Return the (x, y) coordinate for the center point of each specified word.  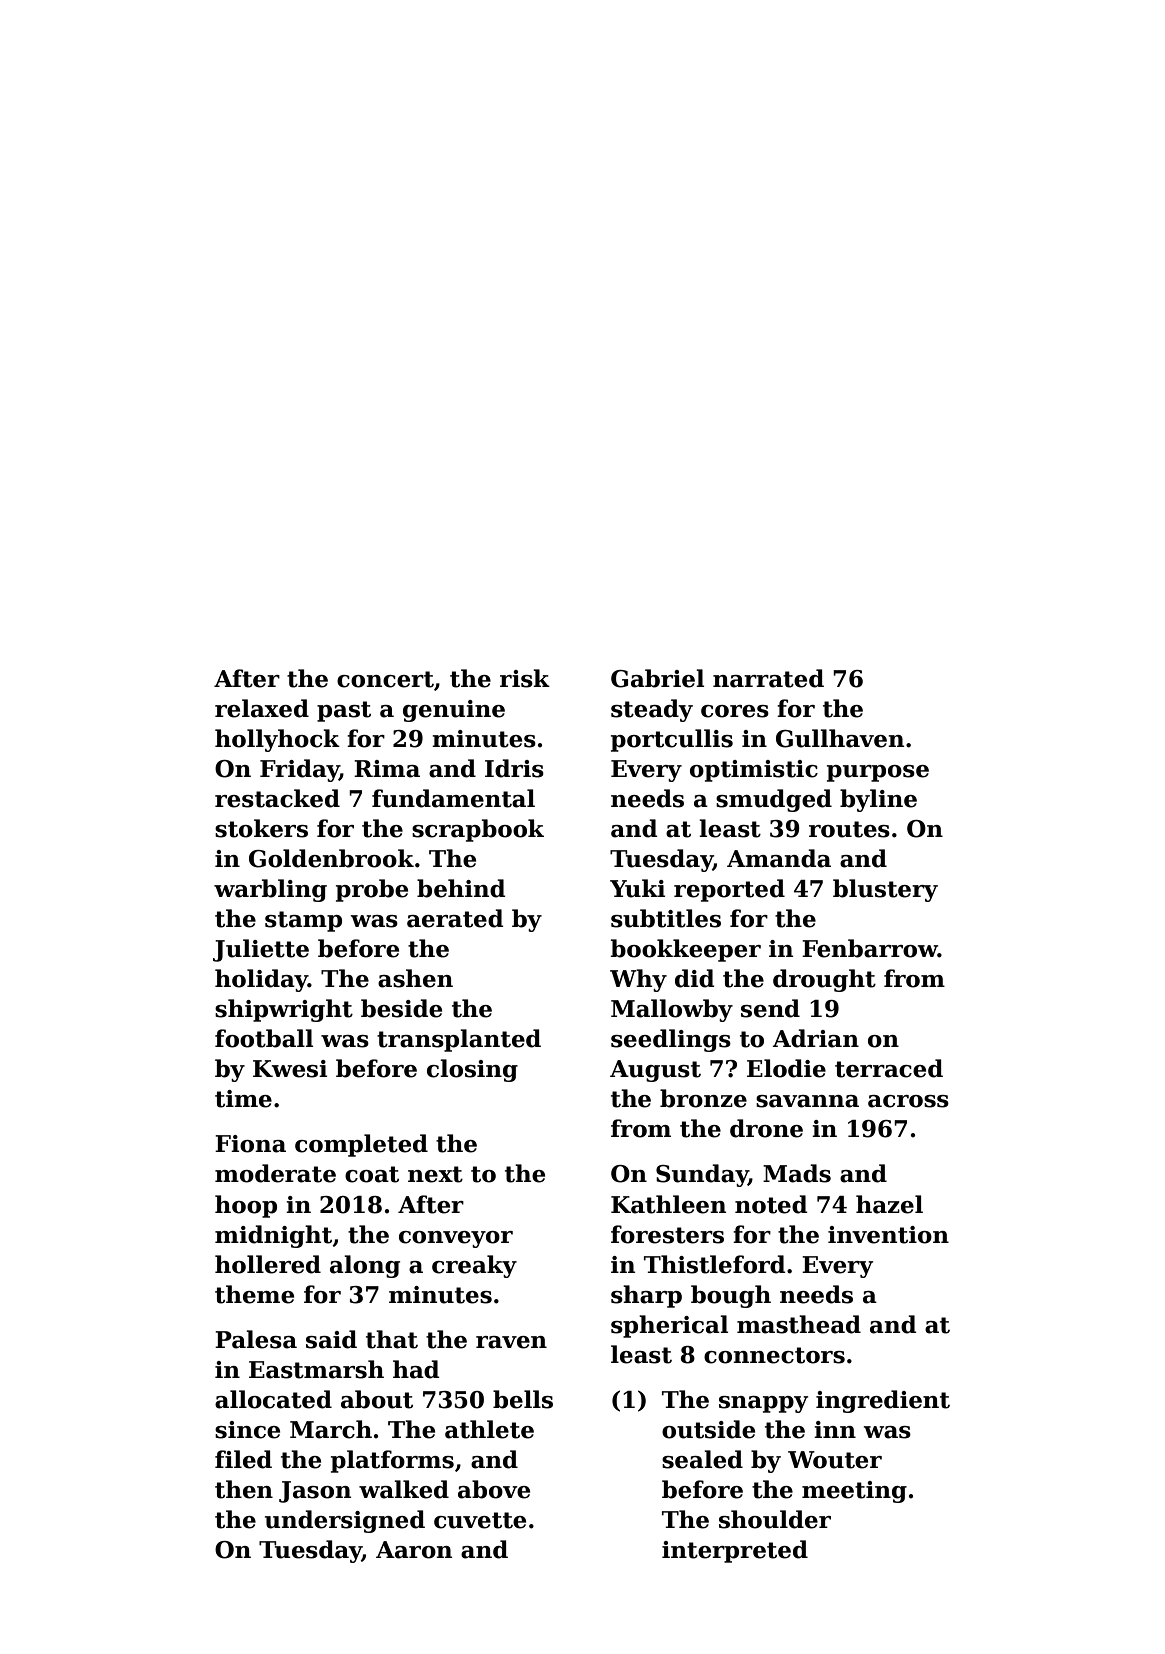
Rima (387, 769)
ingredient (883, 1401)
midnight (273, 1236)
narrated (768, 678)
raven (511, 1342)
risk (525, 678)
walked (404, 1489)
